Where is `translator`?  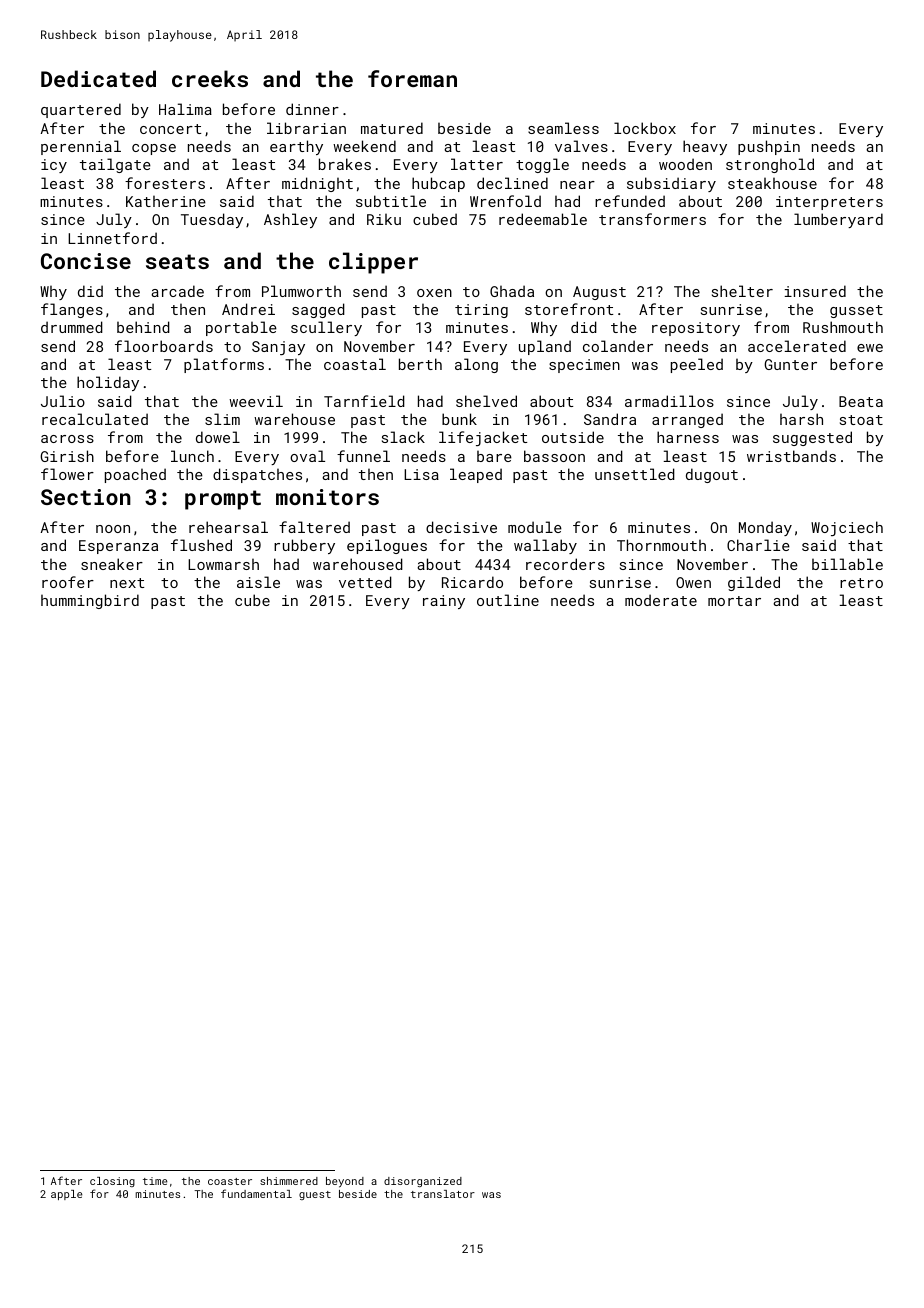
translator is located at coordinates (443, 1194).
